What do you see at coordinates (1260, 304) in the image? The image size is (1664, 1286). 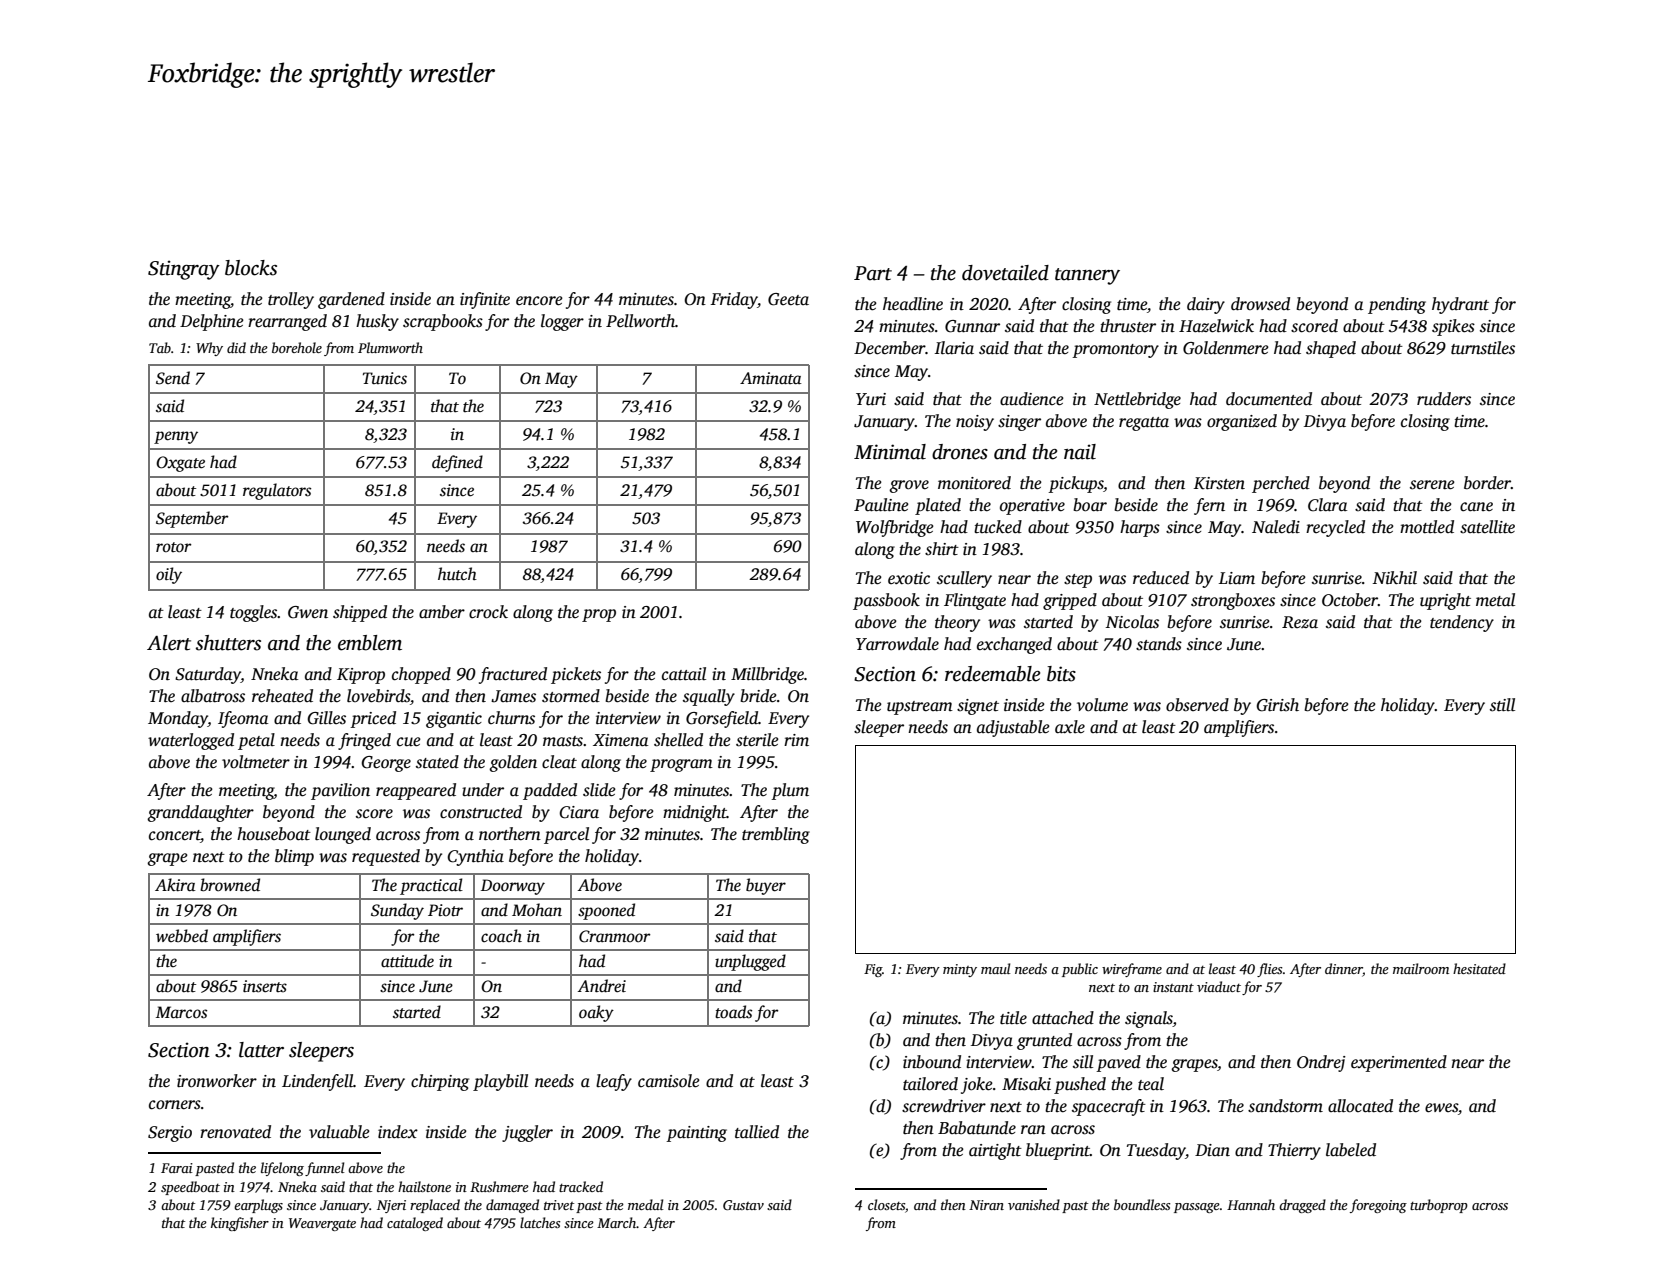 I see `drowsed` at bounding box center [1260, 304].
